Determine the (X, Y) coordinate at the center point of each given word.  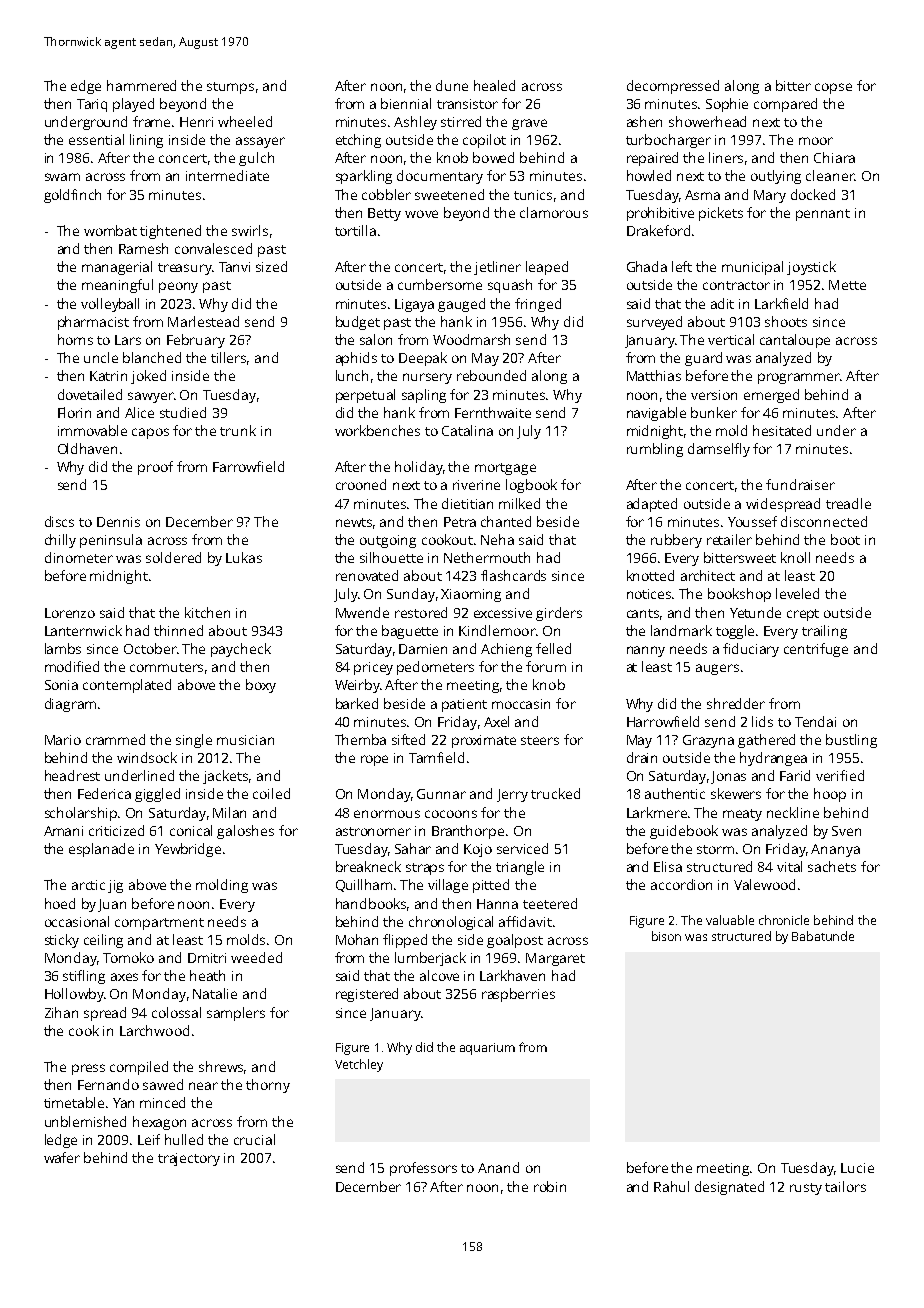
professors (423, 1169)
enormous (387, 814)
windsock (147, 757)
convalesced (213, 248)
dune (452, 85)
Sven (846, 831)
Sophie (727, 105)
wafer (62, 1157)
